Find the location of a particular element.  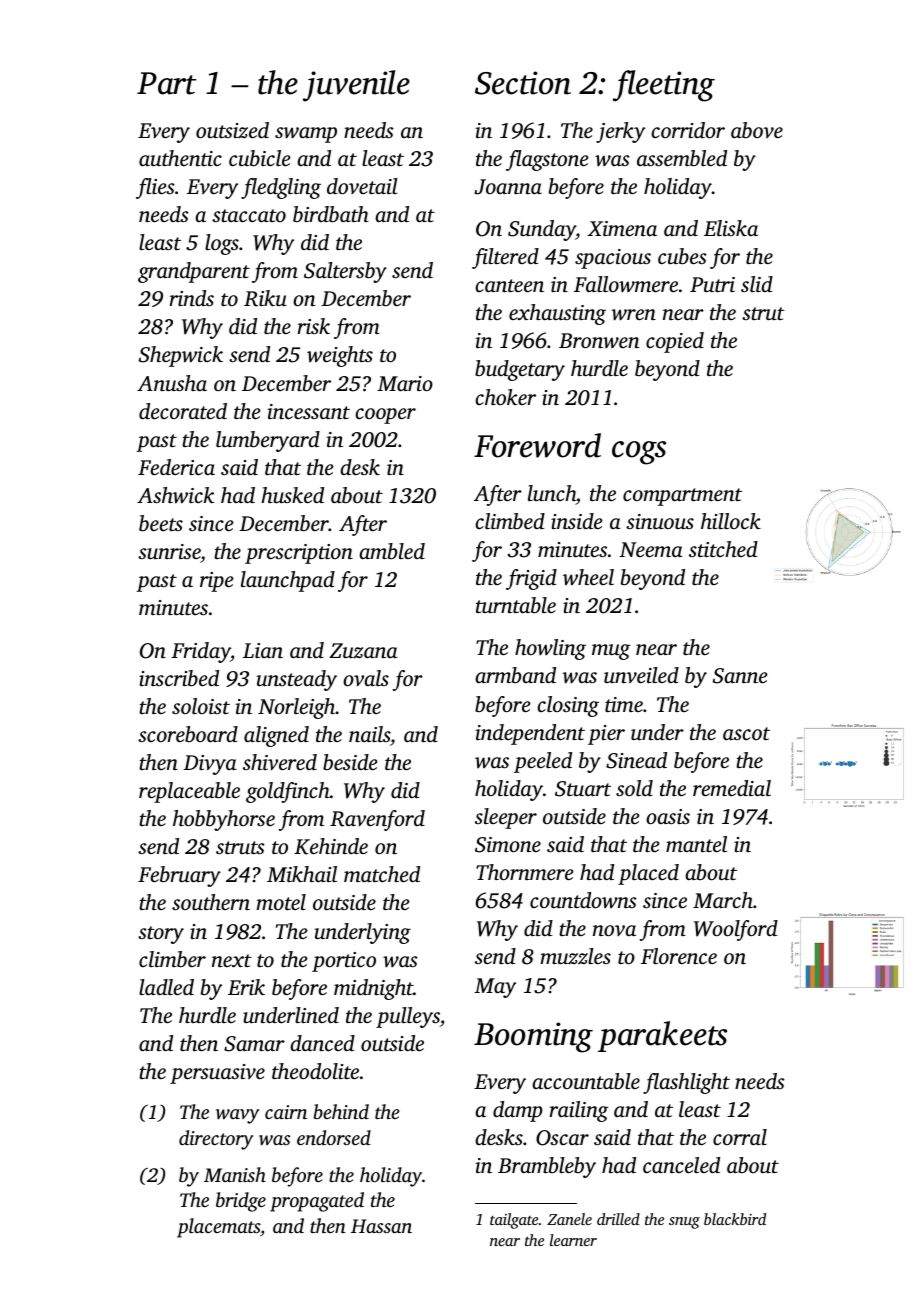

sunrise is located at coordinates (169, 551).
